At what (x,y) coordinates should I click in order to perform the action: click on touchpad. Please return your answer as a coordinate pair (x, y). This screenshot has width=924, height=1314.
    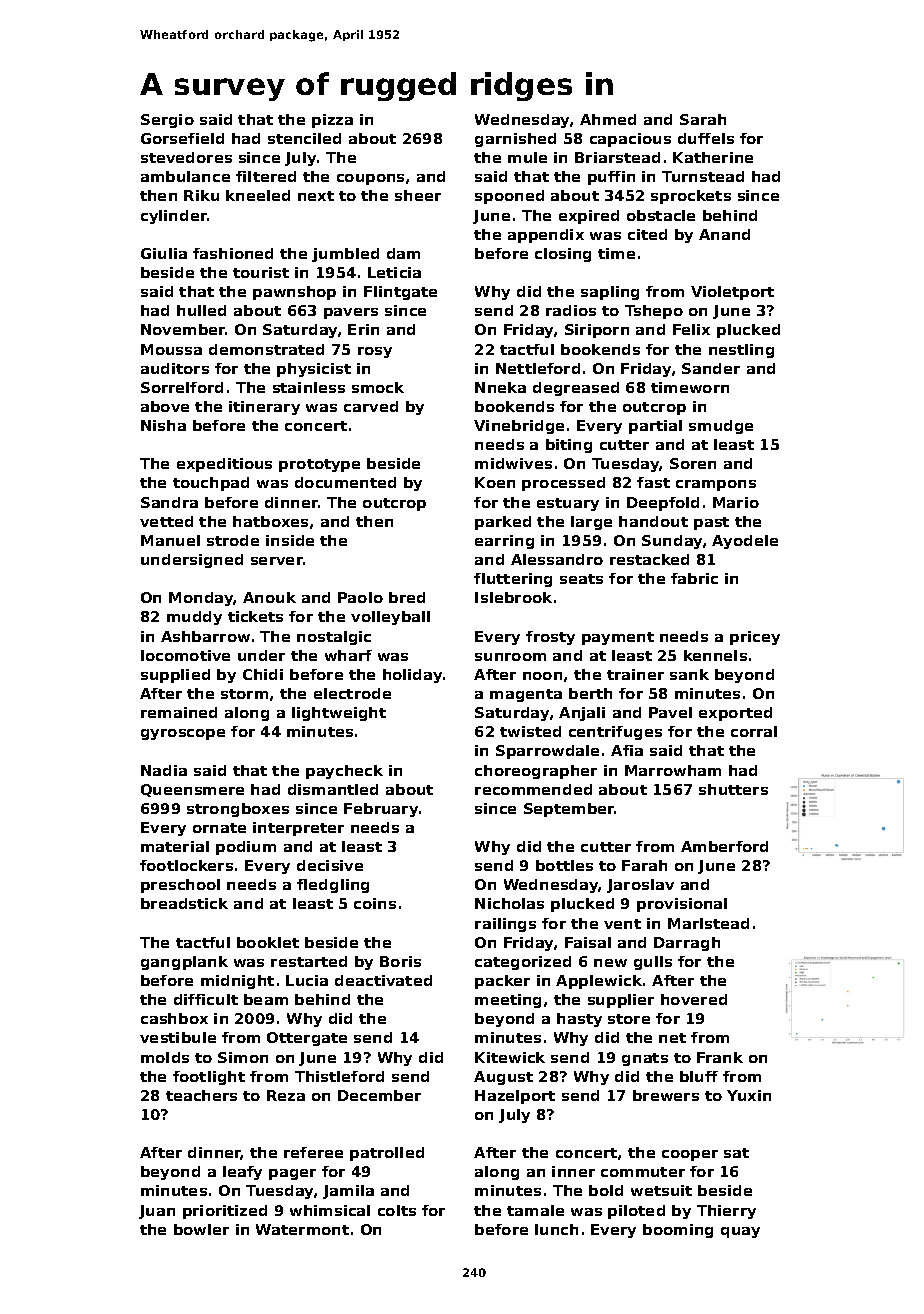
    Looking at the image, I should click on (211, 484).
